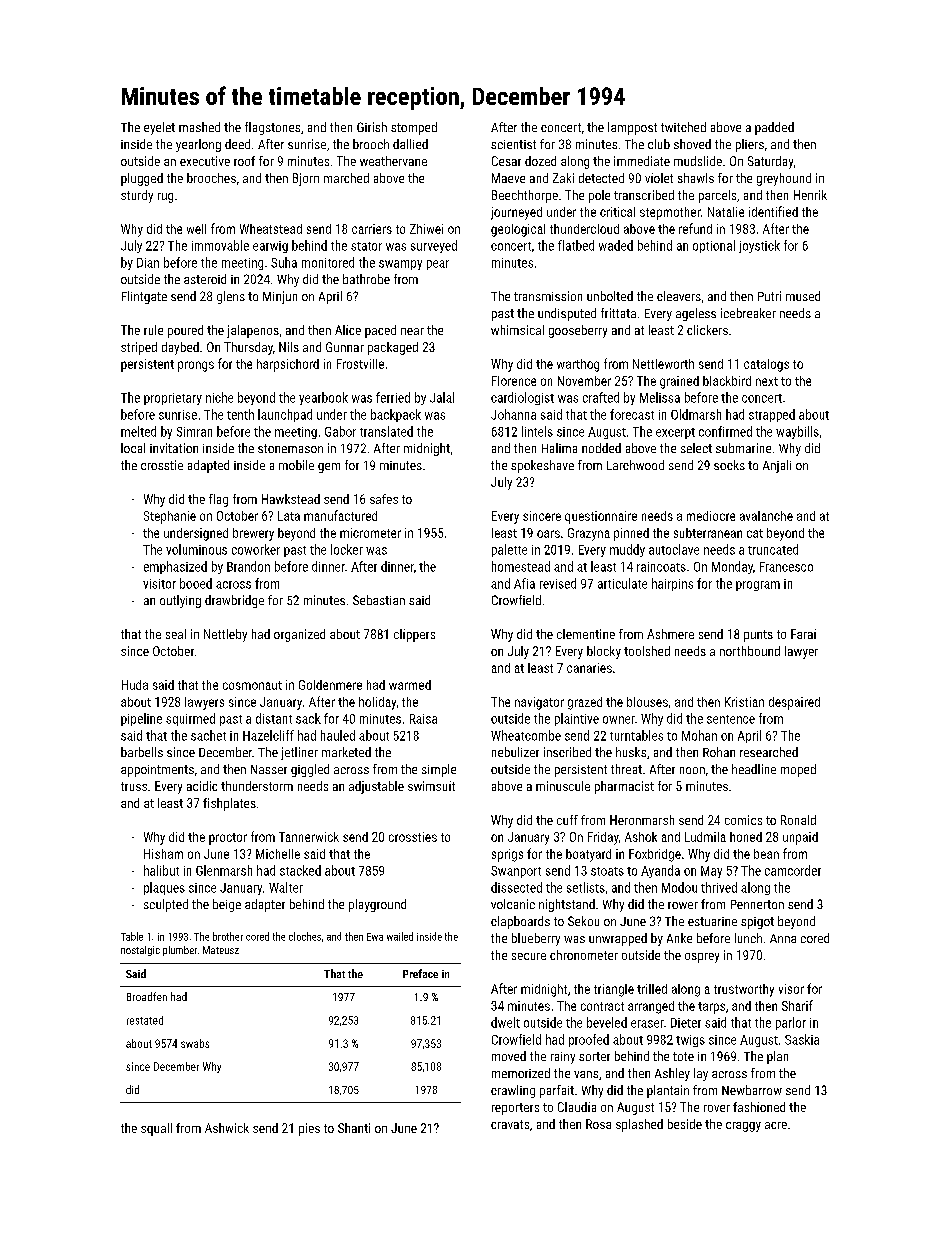 This page has height=1233, width=952. What do you see at coordinates (379, 600) in the page?
I see `Sebastian` at bounding box center [379, 600].
